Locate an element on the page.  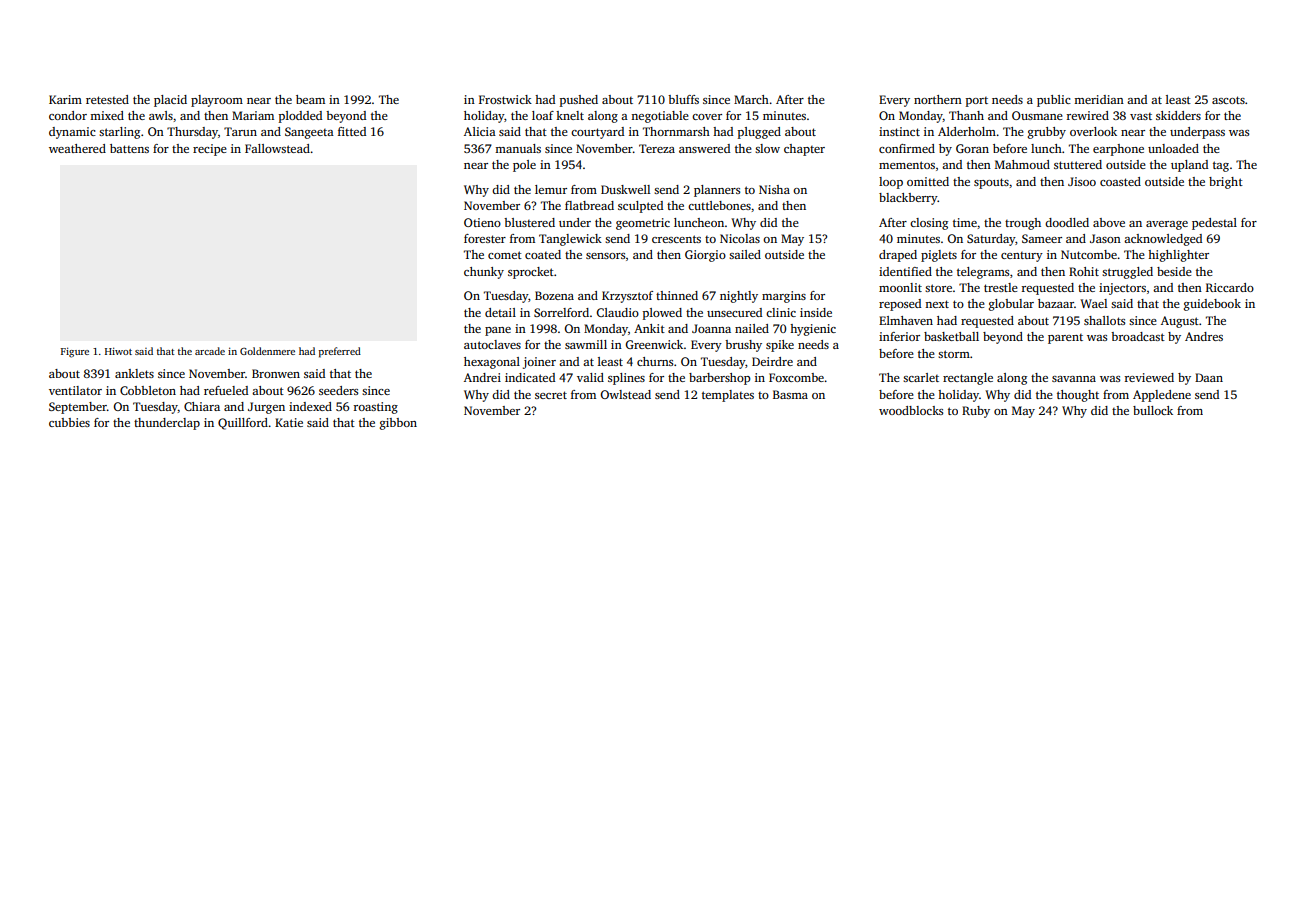
Appledene is located at coordinates (1162, 396).
